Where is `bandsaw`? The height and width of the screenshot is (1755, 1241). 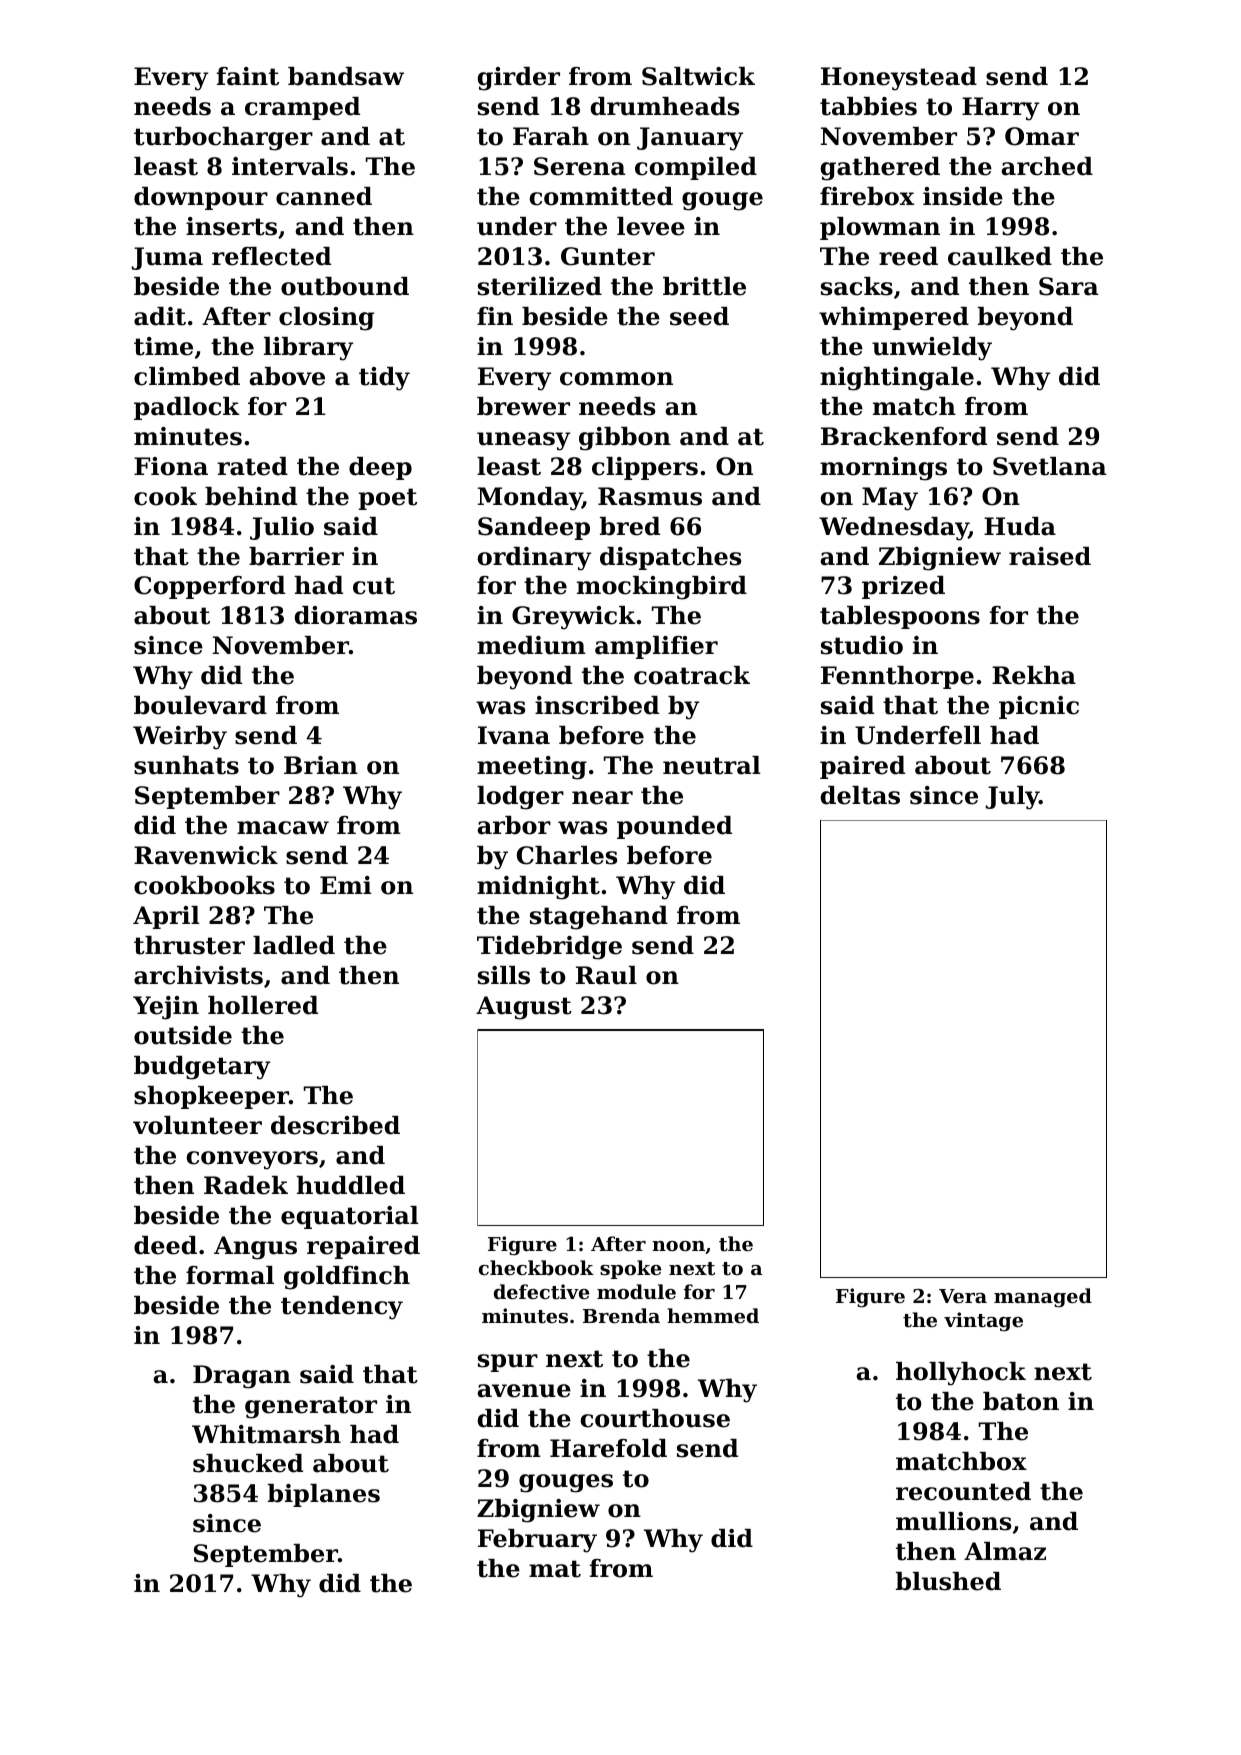
bandsaw is located at coordinates (346, 76).
